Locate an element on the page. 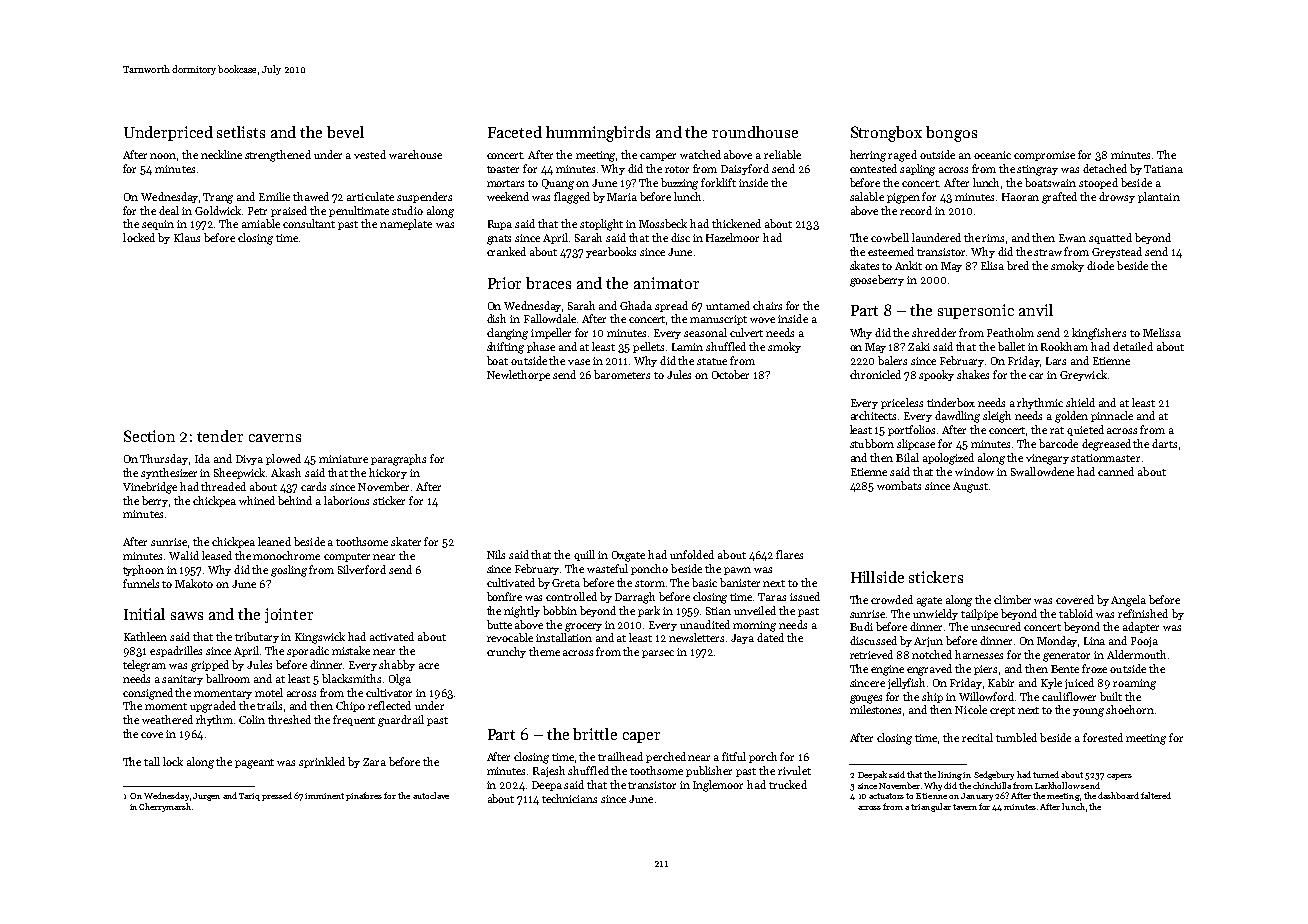 This page has width=1308, height=924. pinafores is located at coordinates (364, 796).
